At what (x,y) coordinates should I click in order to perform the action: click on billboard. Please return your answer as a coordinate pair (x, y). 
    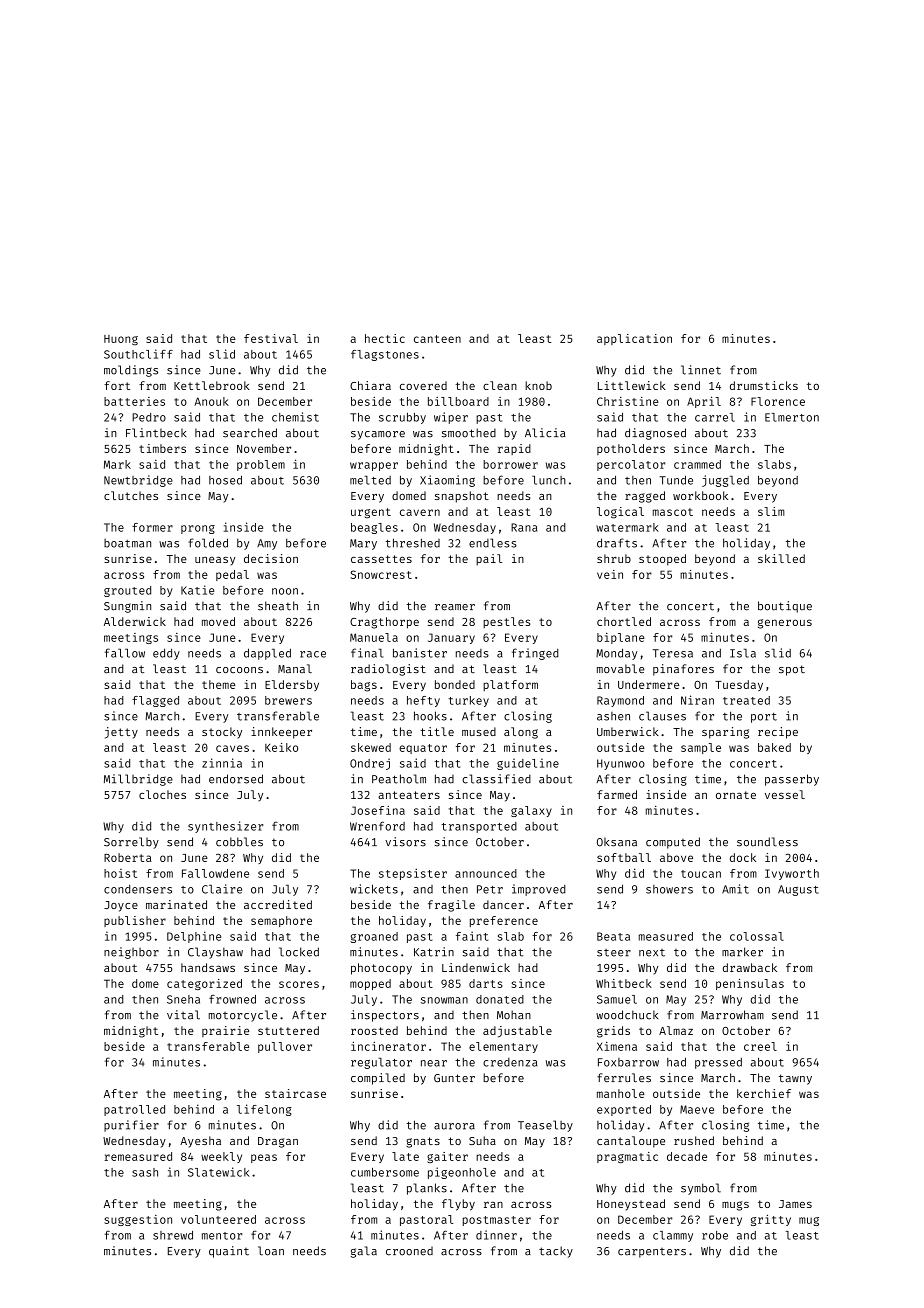
    Looking at the image, I should click on (458, 401).
